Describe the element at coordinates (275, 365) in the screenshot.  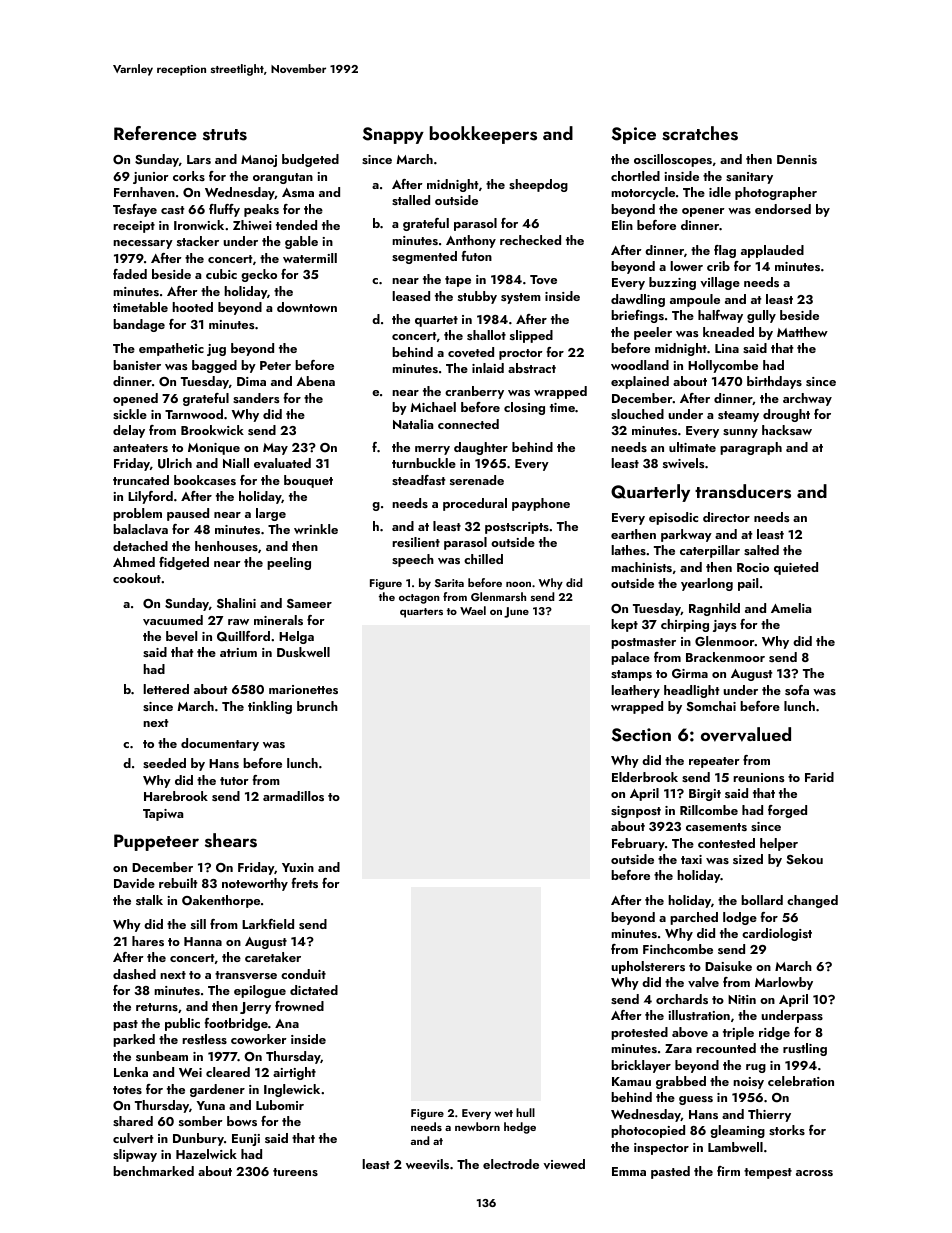
I see `Peter` at that location.
